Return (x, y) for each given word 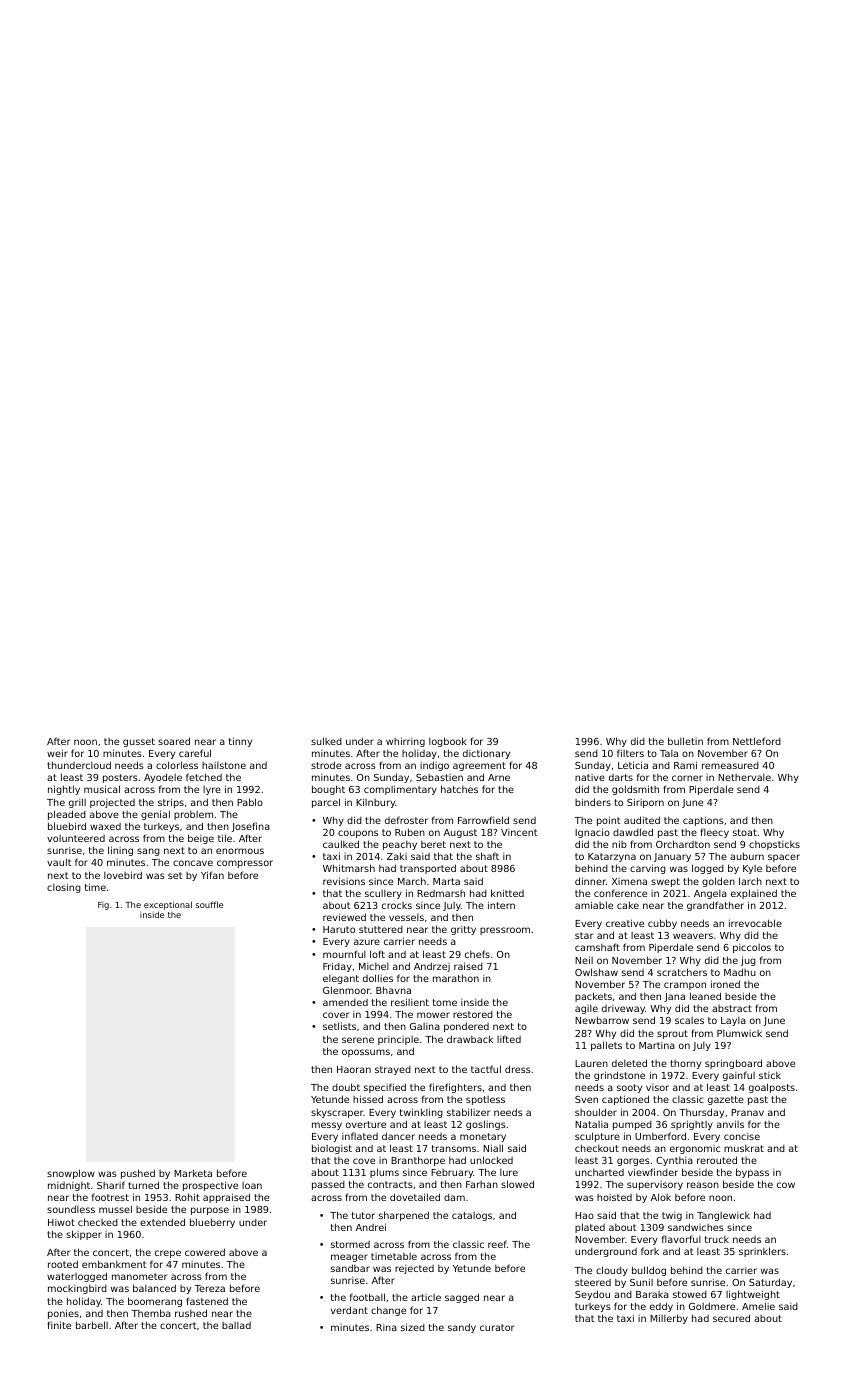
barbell (92, 1325)
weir (57, 753)
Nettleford (757, 741)
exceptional (168, 905)
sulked (326, 741)
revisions (344, 881)
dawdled (633, 832)
